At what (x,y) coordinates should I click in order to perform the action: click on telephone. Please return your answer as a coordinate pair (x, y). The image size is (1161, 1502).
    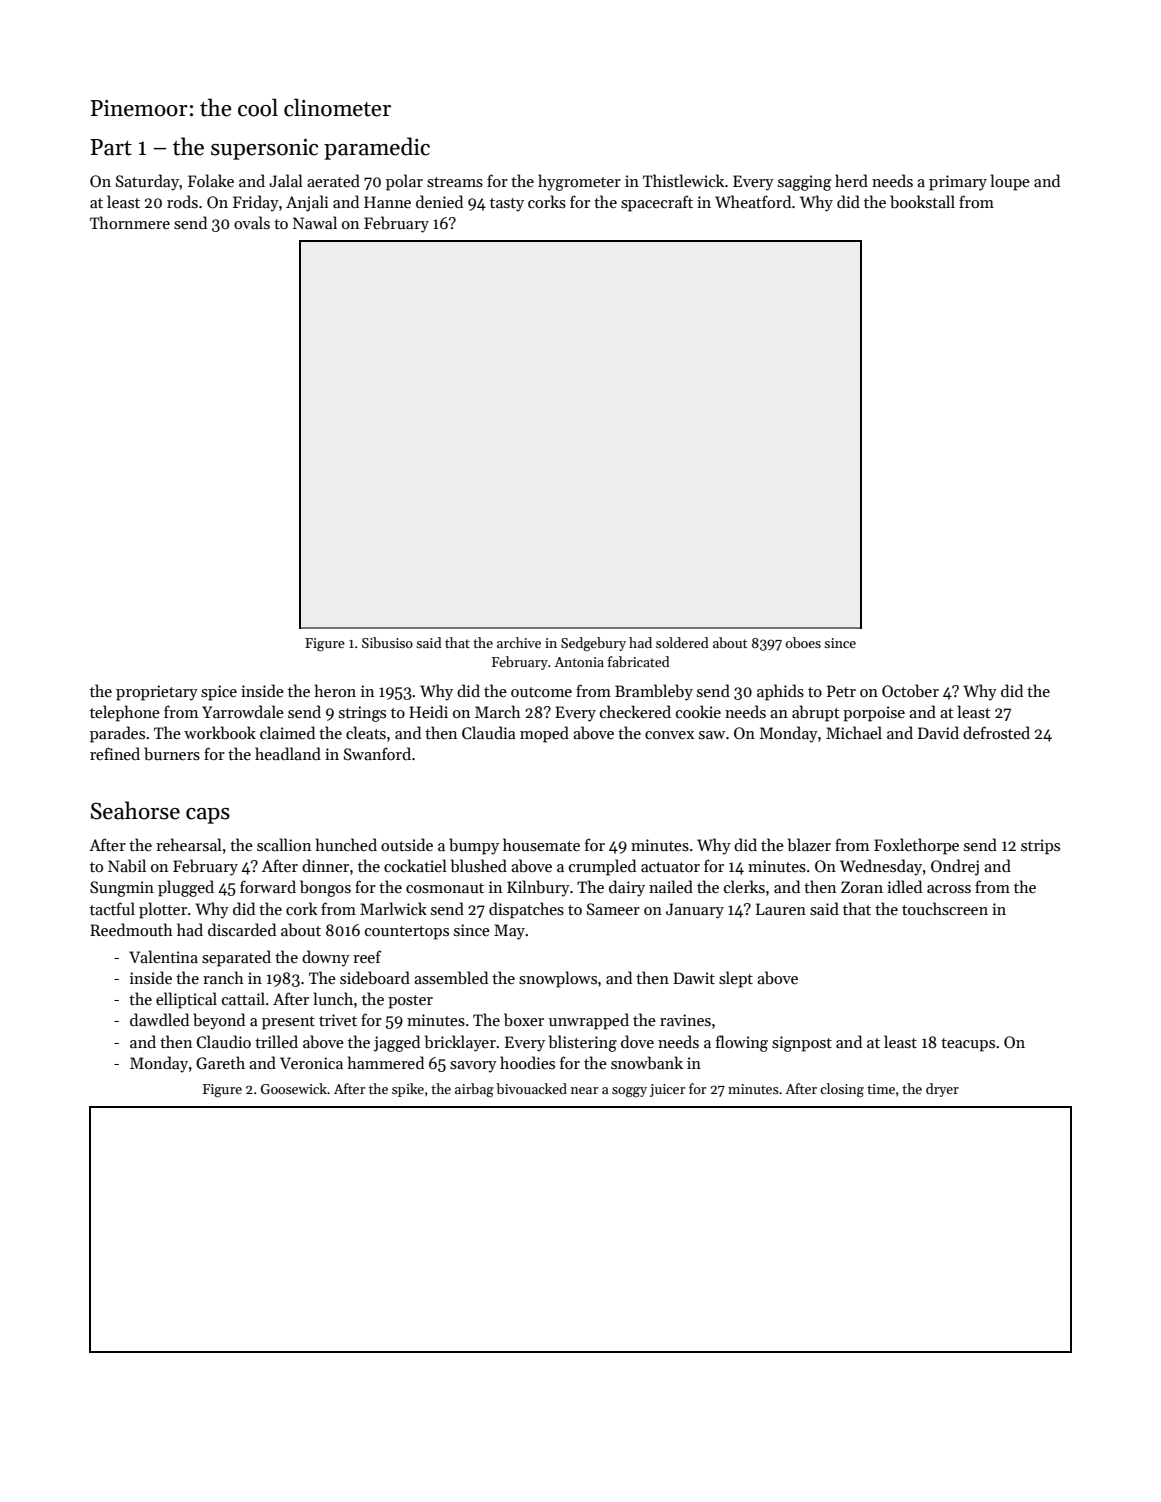
    Looking at the image, I should click on (125, 713).
